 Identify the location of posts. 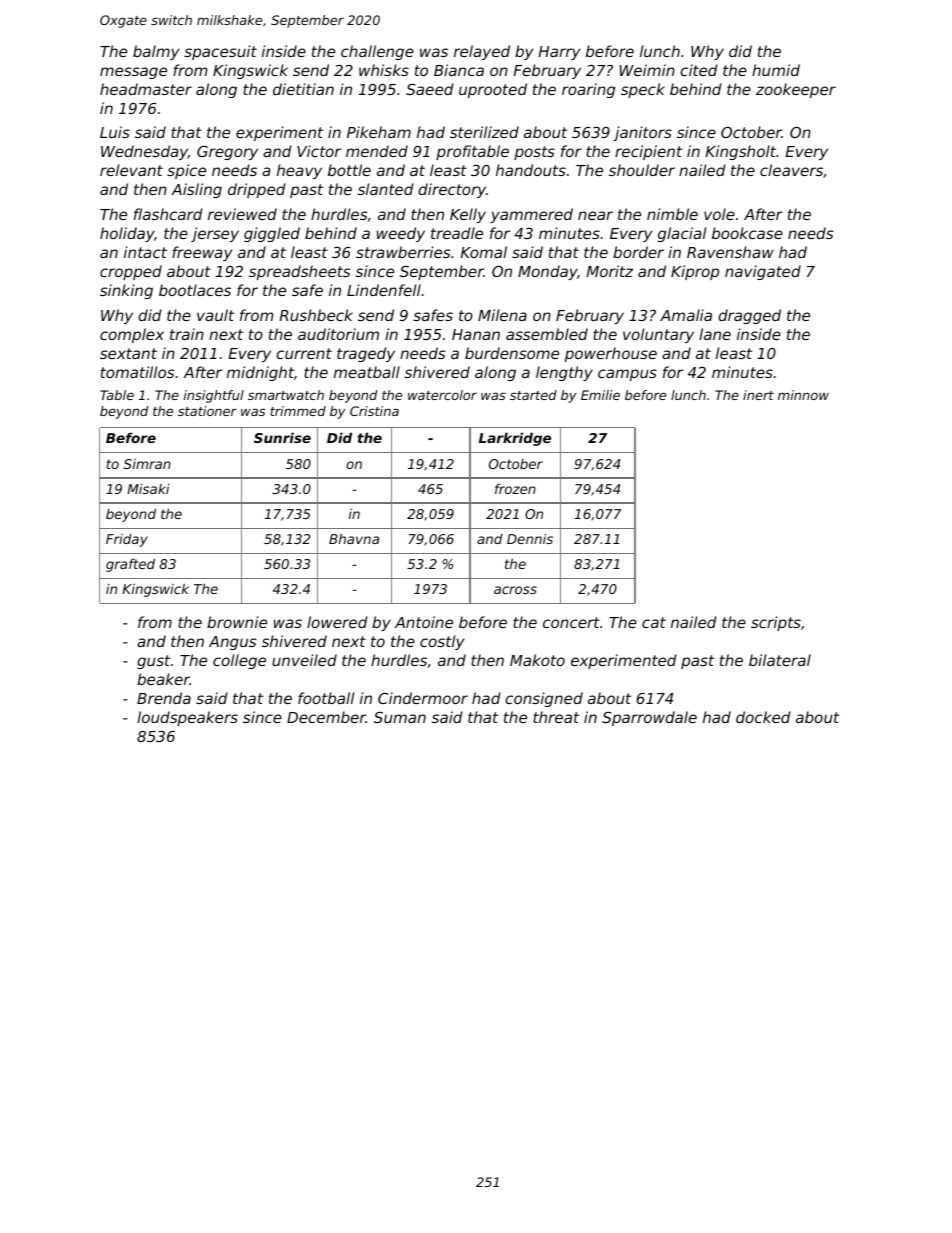
(534, 153).
